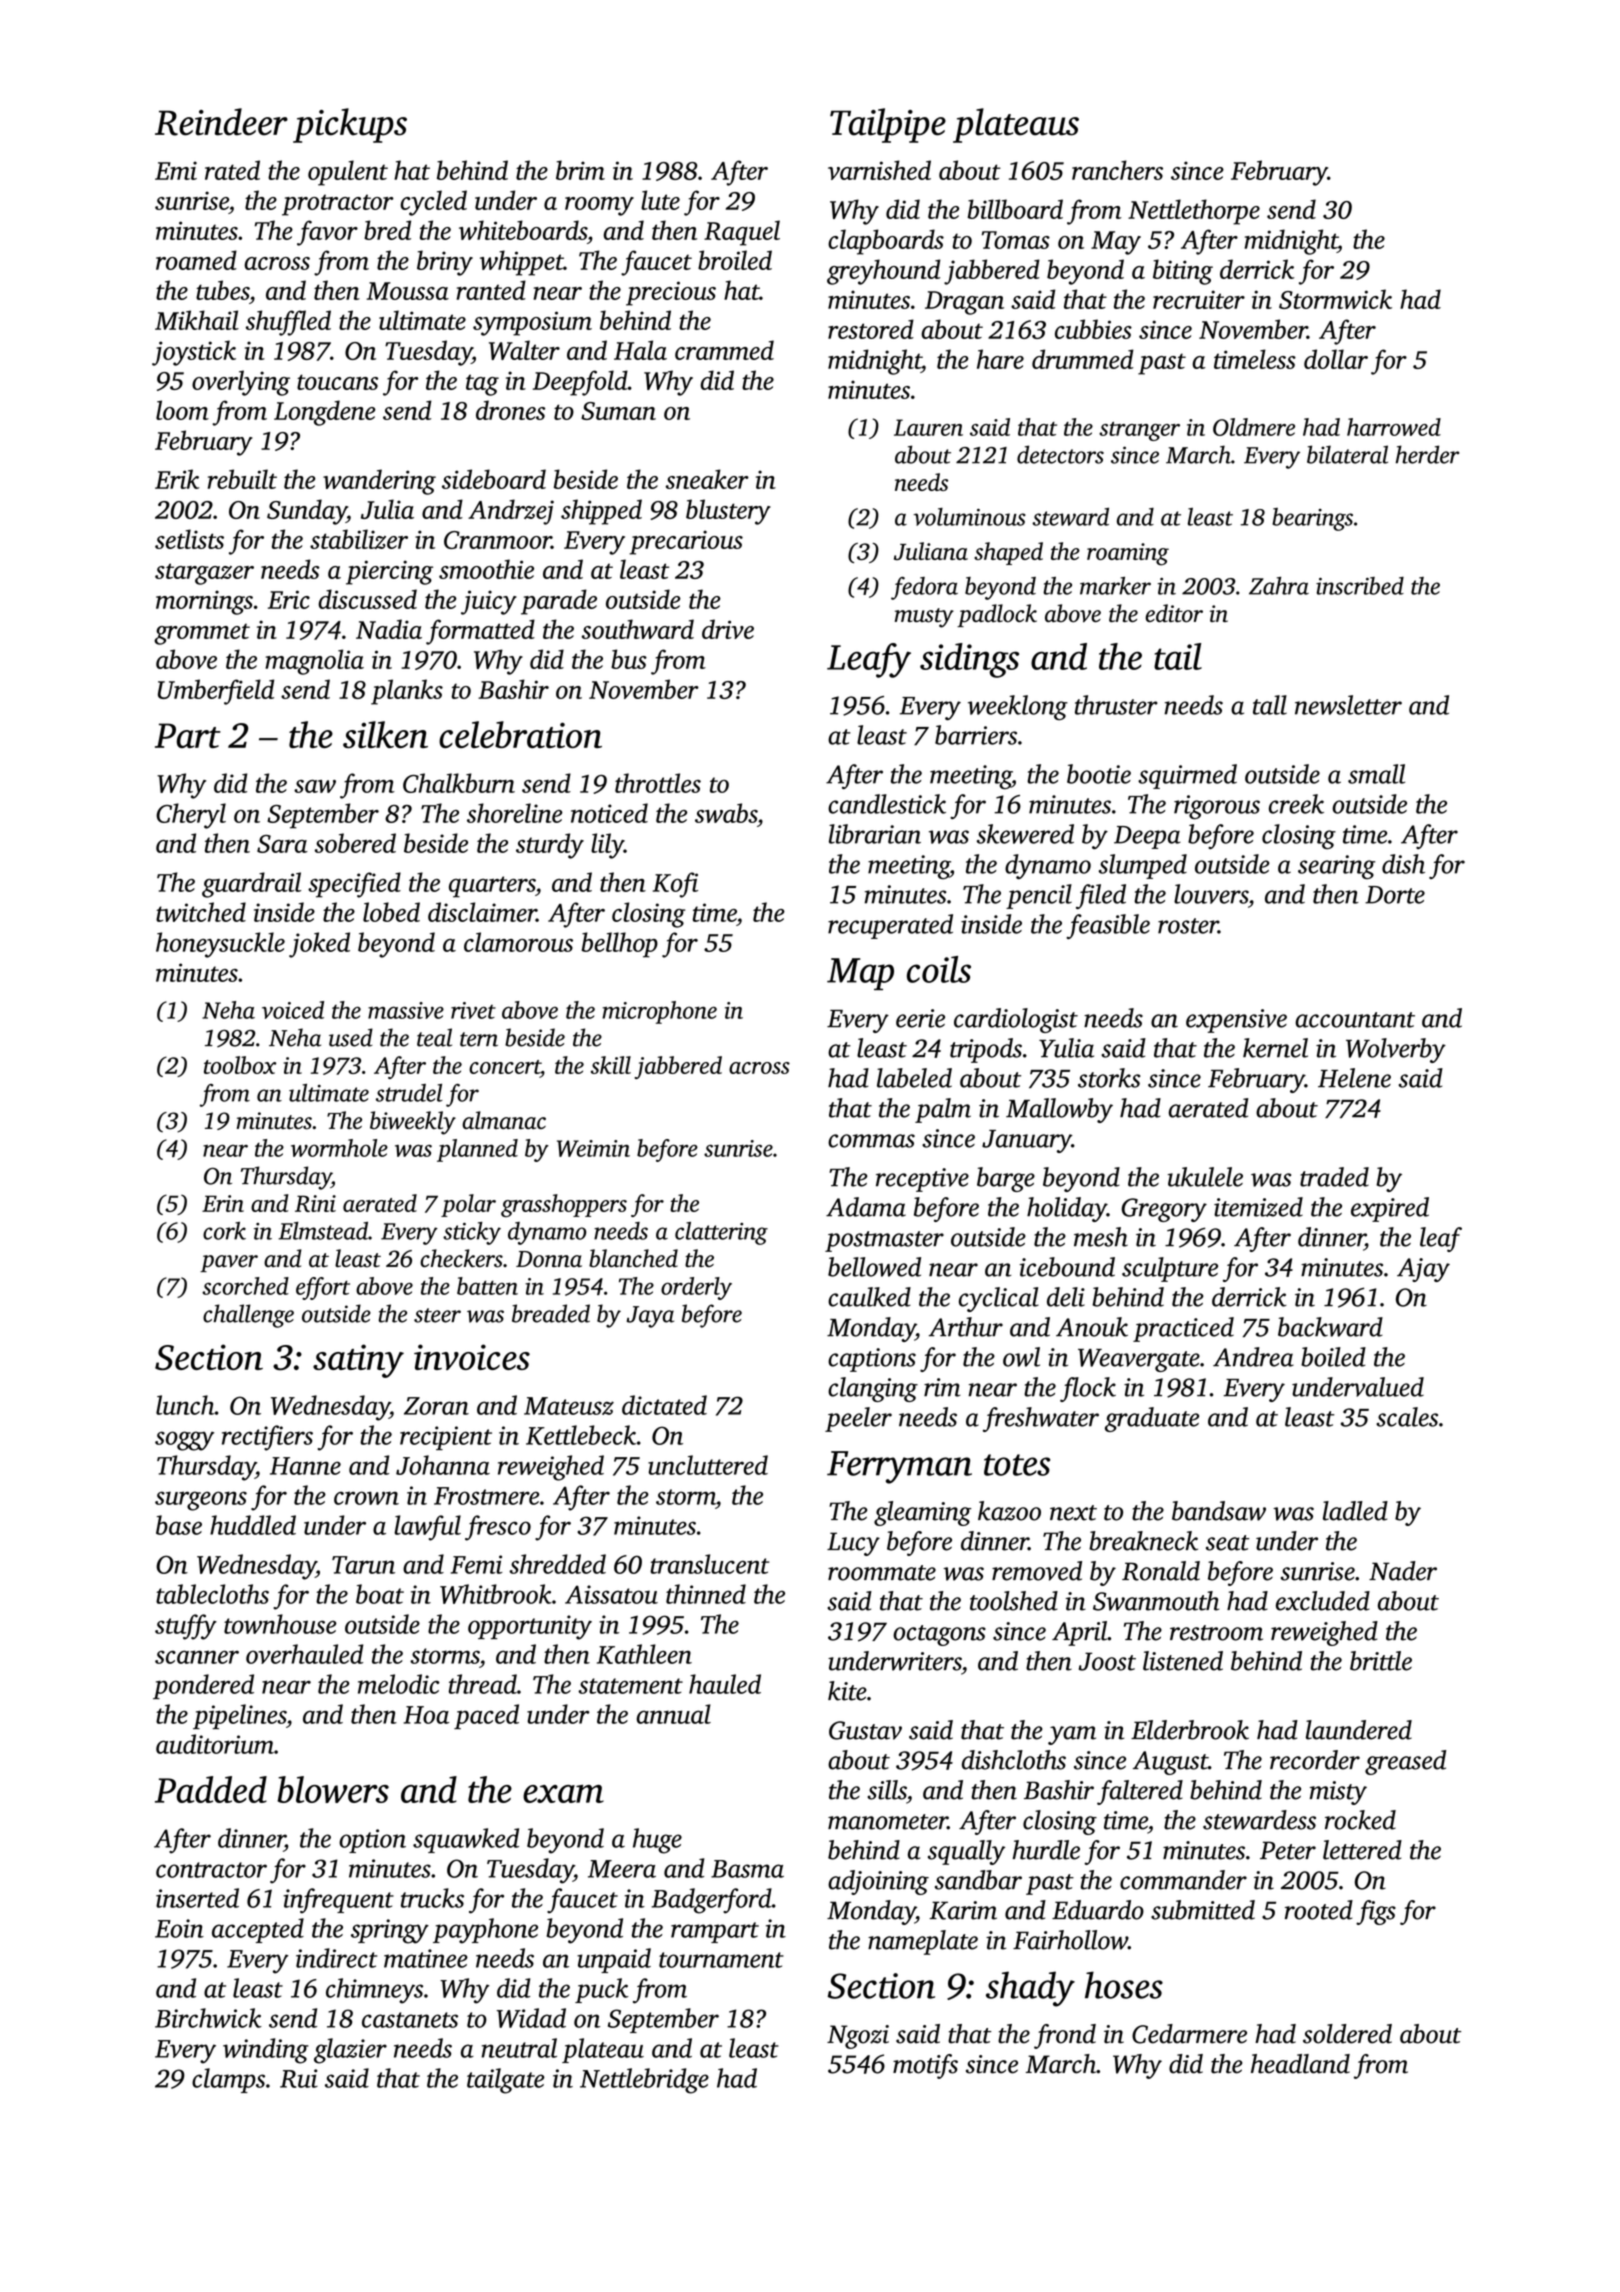 This page has width=1620, height=2292. What do you see at coordinates (671, 293) in the page?
I see `precious` at bounding box center [671, 293].
